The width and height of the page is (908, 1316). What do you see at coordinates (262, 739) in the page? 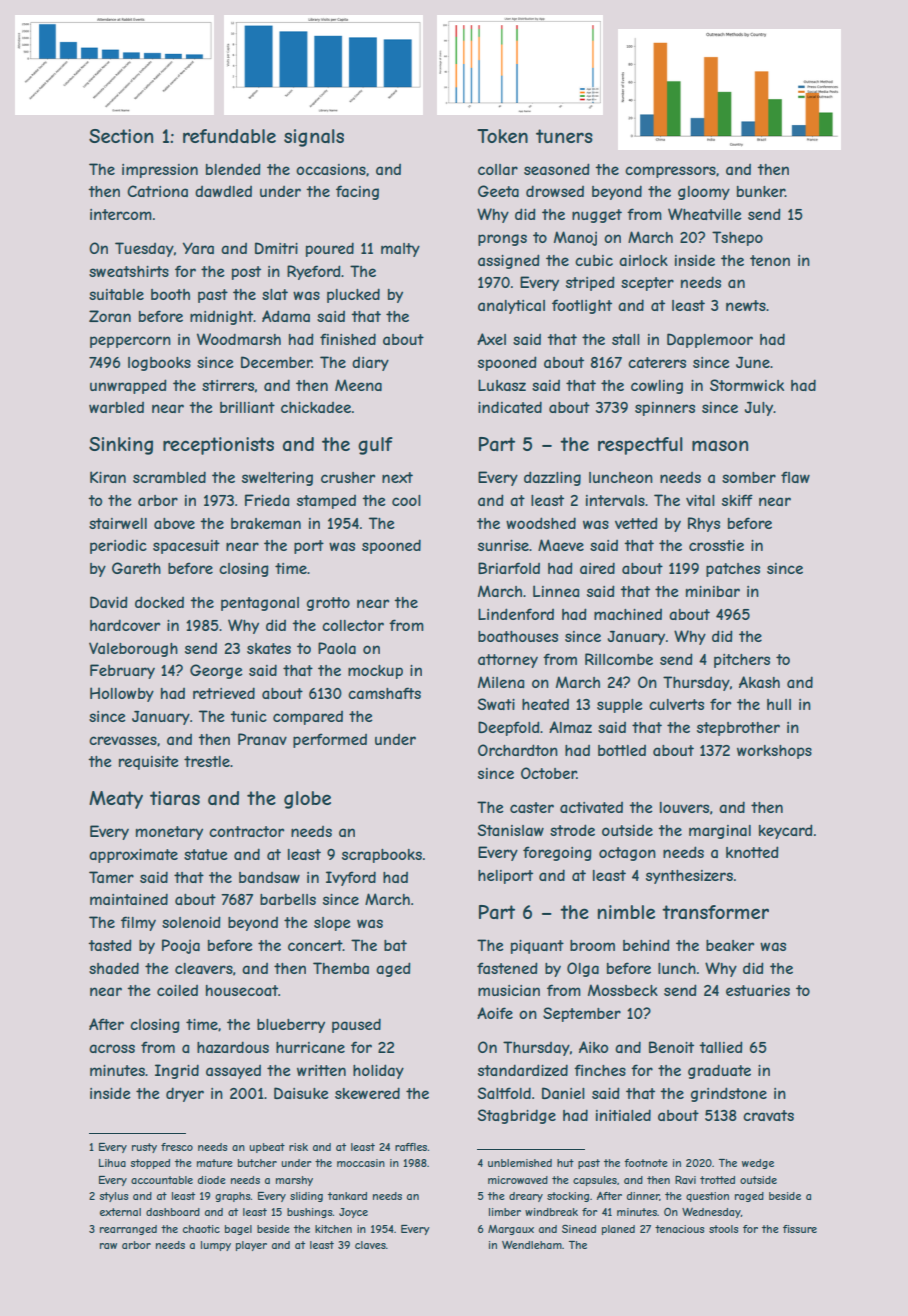
I see `Pranav` at bounding box center [262, 739].
